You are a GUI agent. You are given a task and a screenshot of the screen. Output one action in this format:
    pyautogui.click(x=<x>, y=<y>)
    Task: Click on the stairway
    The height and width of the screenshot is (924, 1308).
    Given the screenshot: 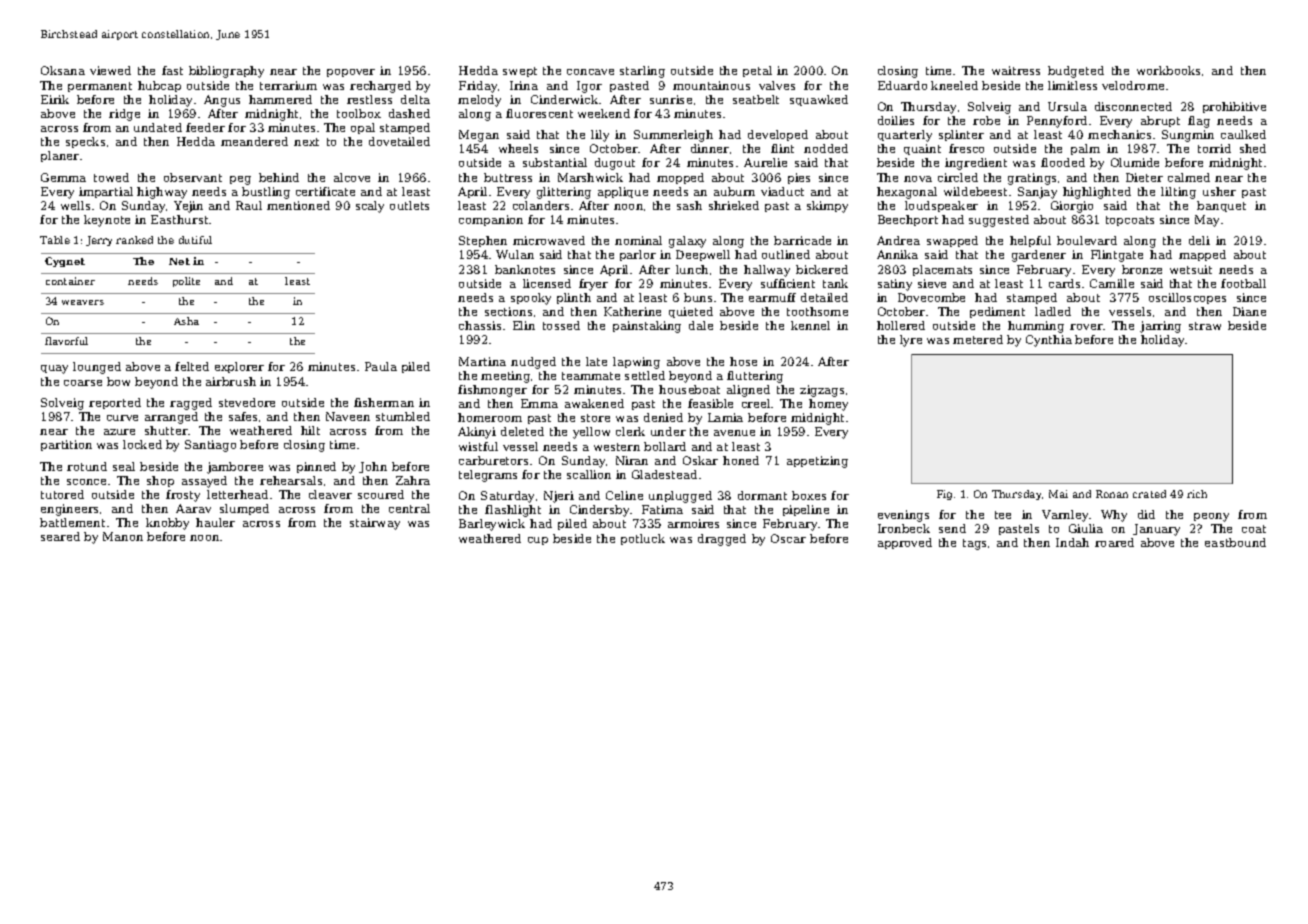 What is the action you would take?
    pyautogui.click(x=375, y=524)
